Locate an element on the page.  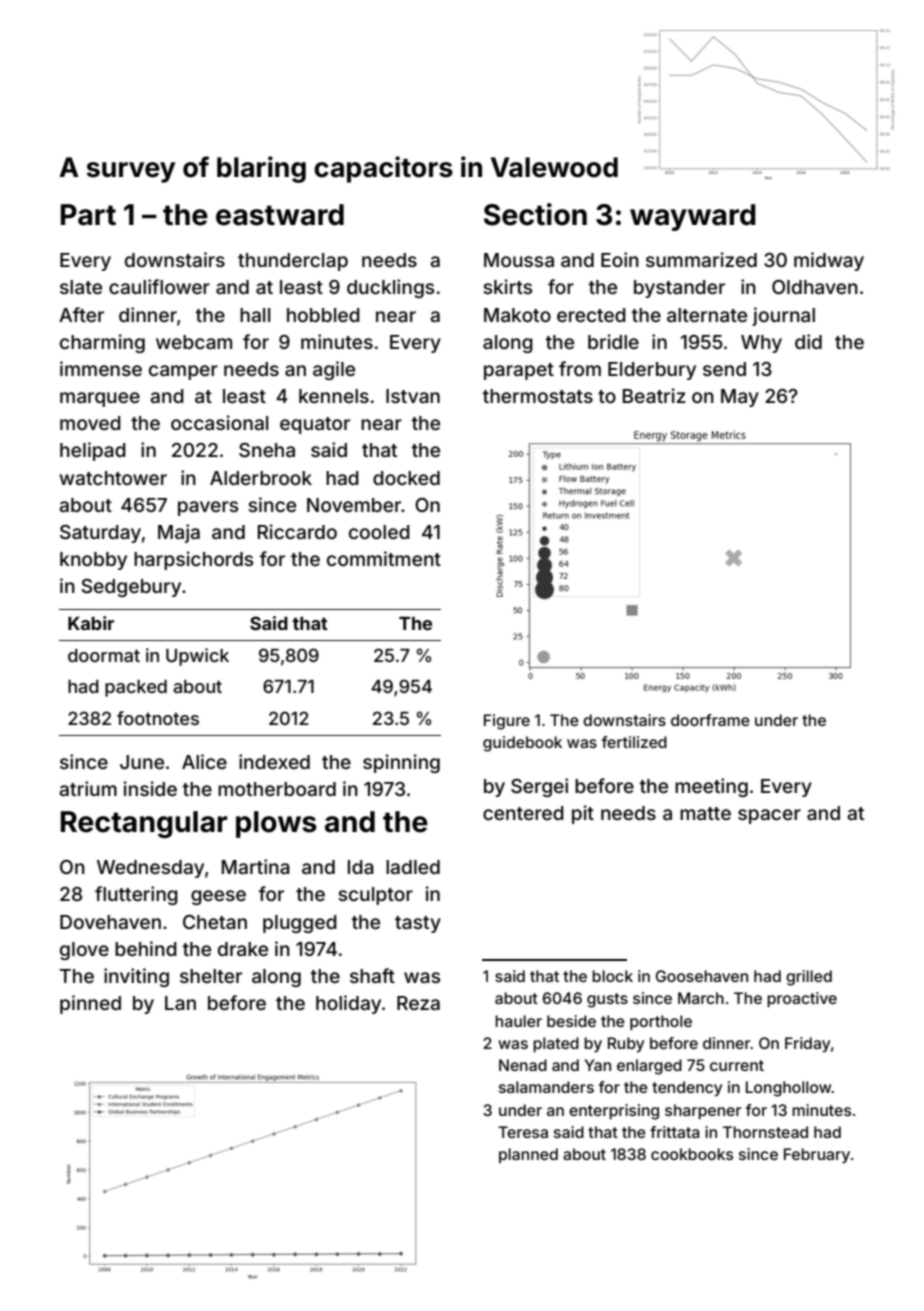
pinned is located at coordinates (90, 1004).
